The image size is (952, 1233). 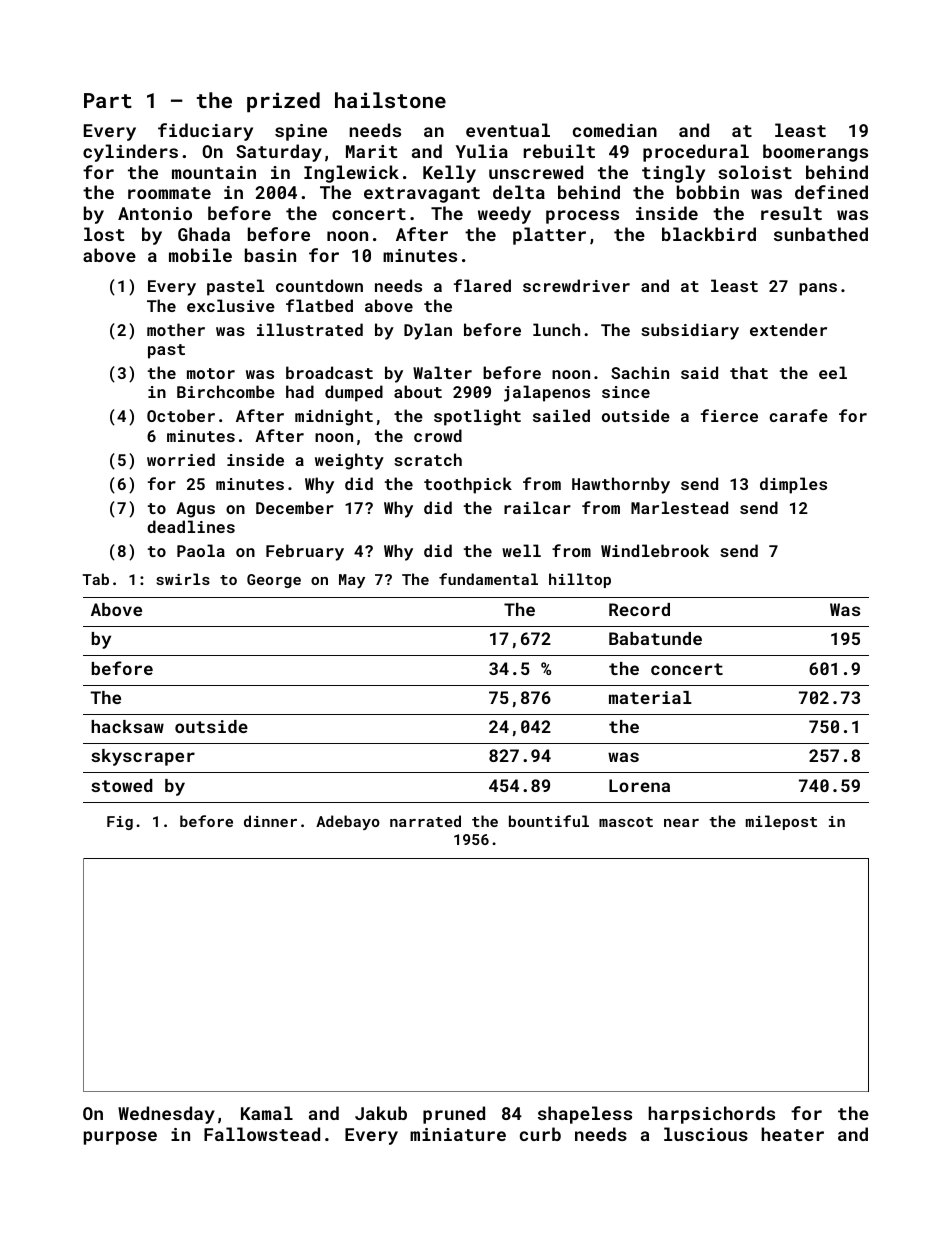 I want to click on mascot, so click(x=626, y=822).
